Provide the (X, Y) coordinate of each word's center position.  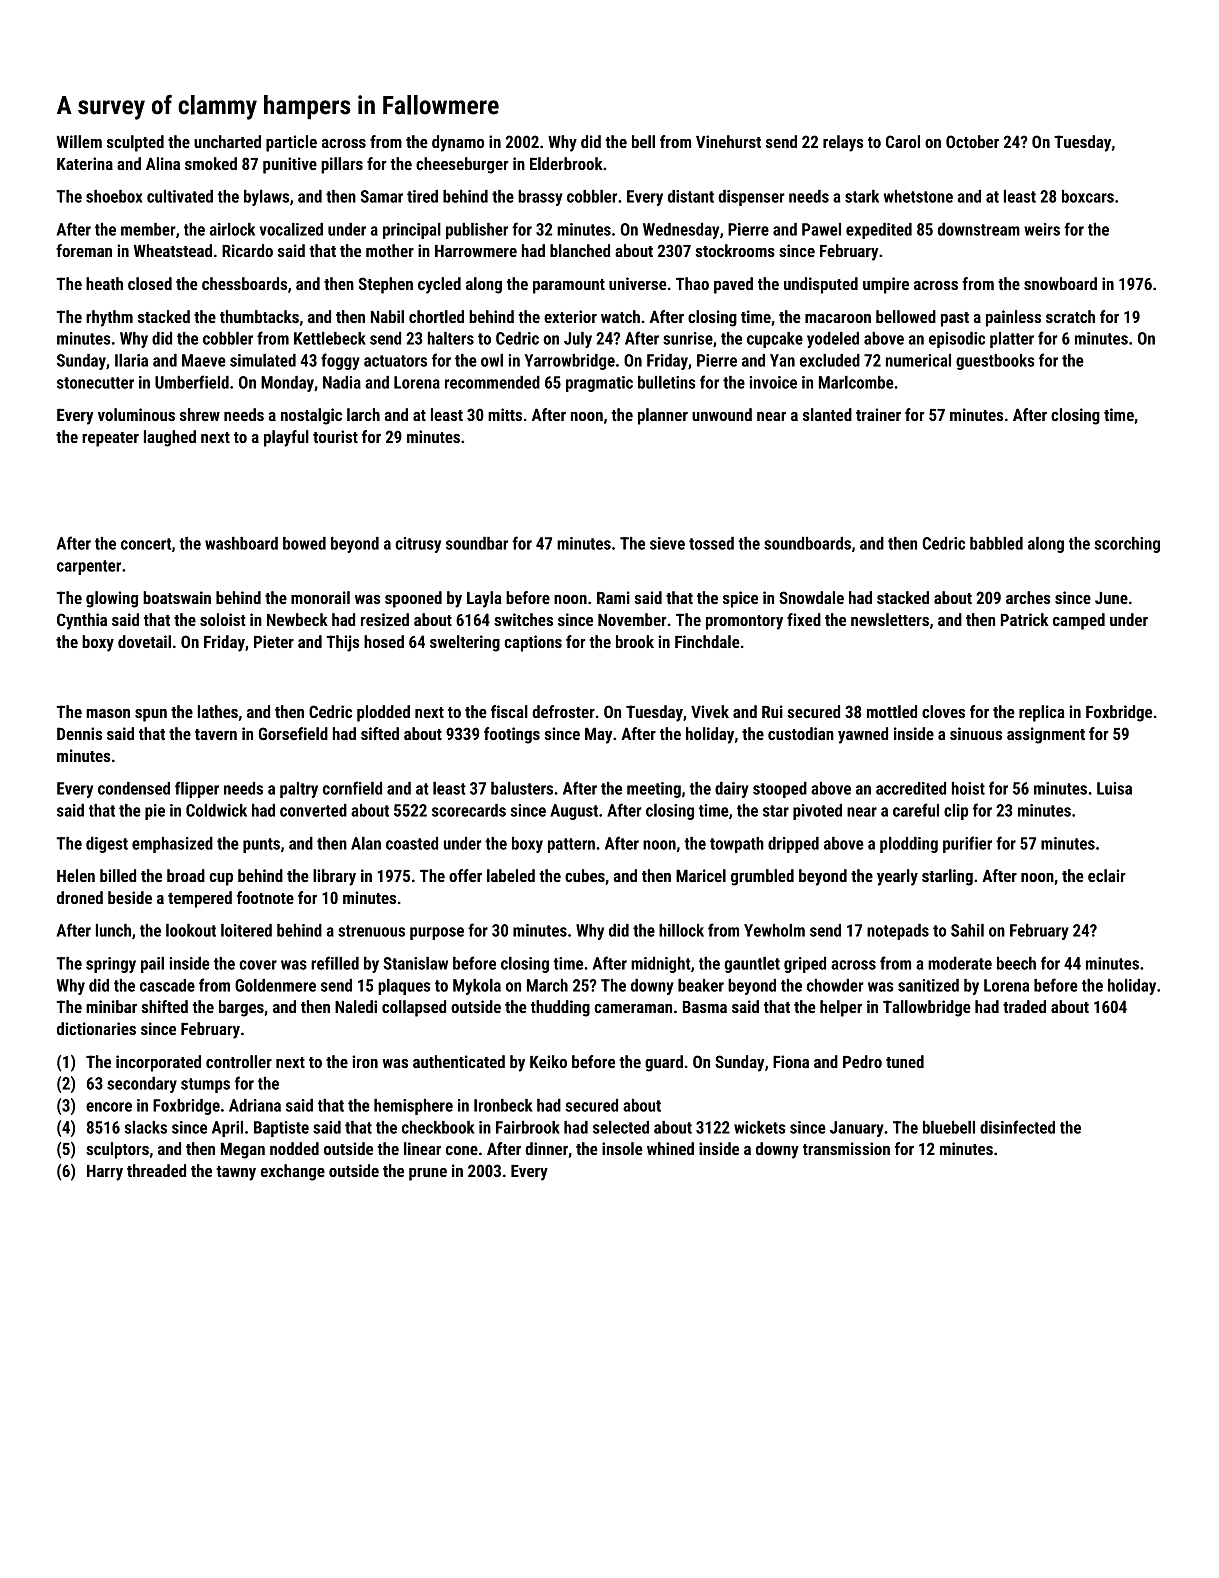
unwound (722, 414)
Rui (772, 711)
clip (956, 812)
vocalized (291, 229)
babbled (996, 543)
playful (286, 438)
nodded (294, 1148)
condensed (134, 788)
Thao (692, 283)
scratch (1070, 316)
